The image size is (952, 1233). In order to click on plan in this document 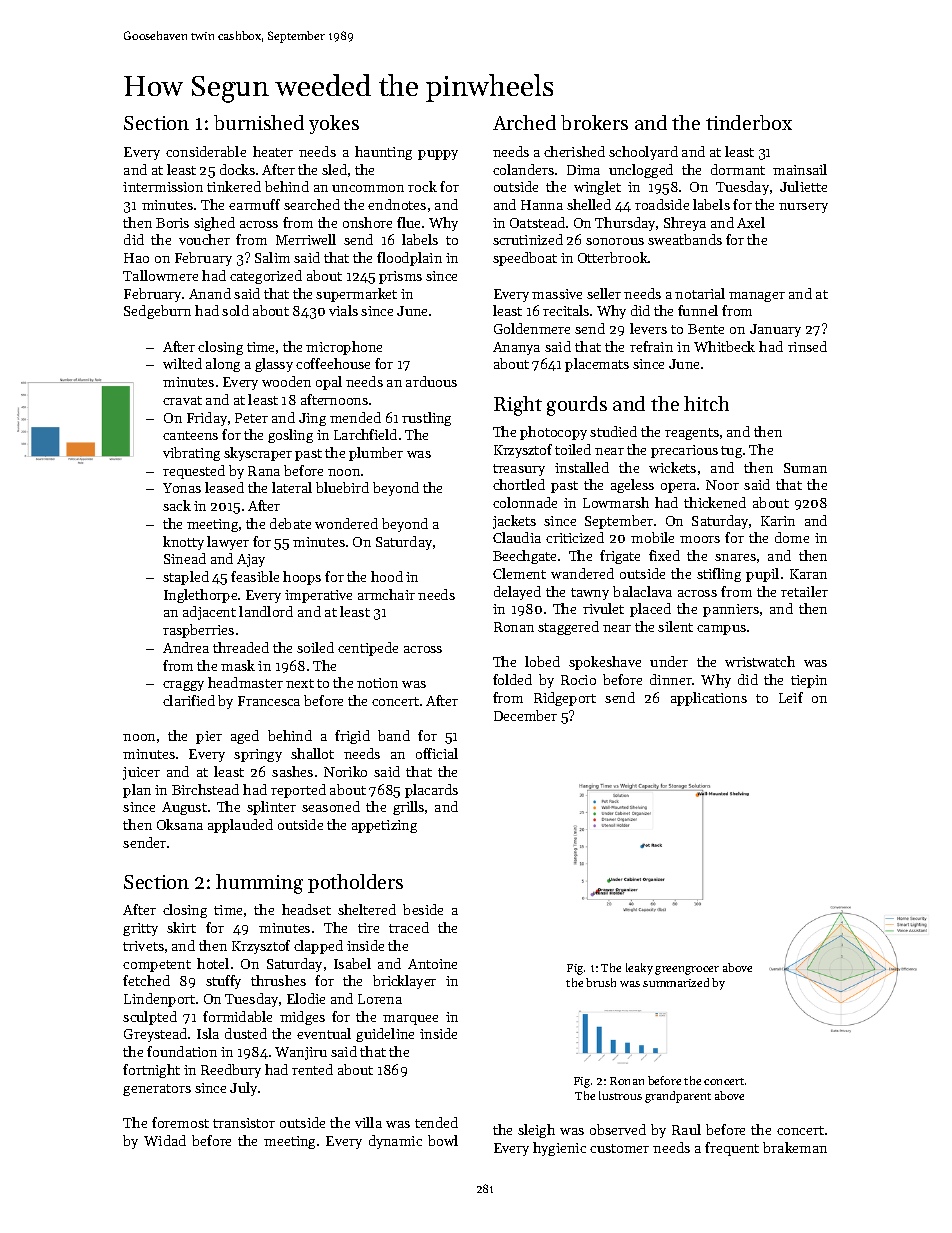, I will do `click(137, 791)`.
